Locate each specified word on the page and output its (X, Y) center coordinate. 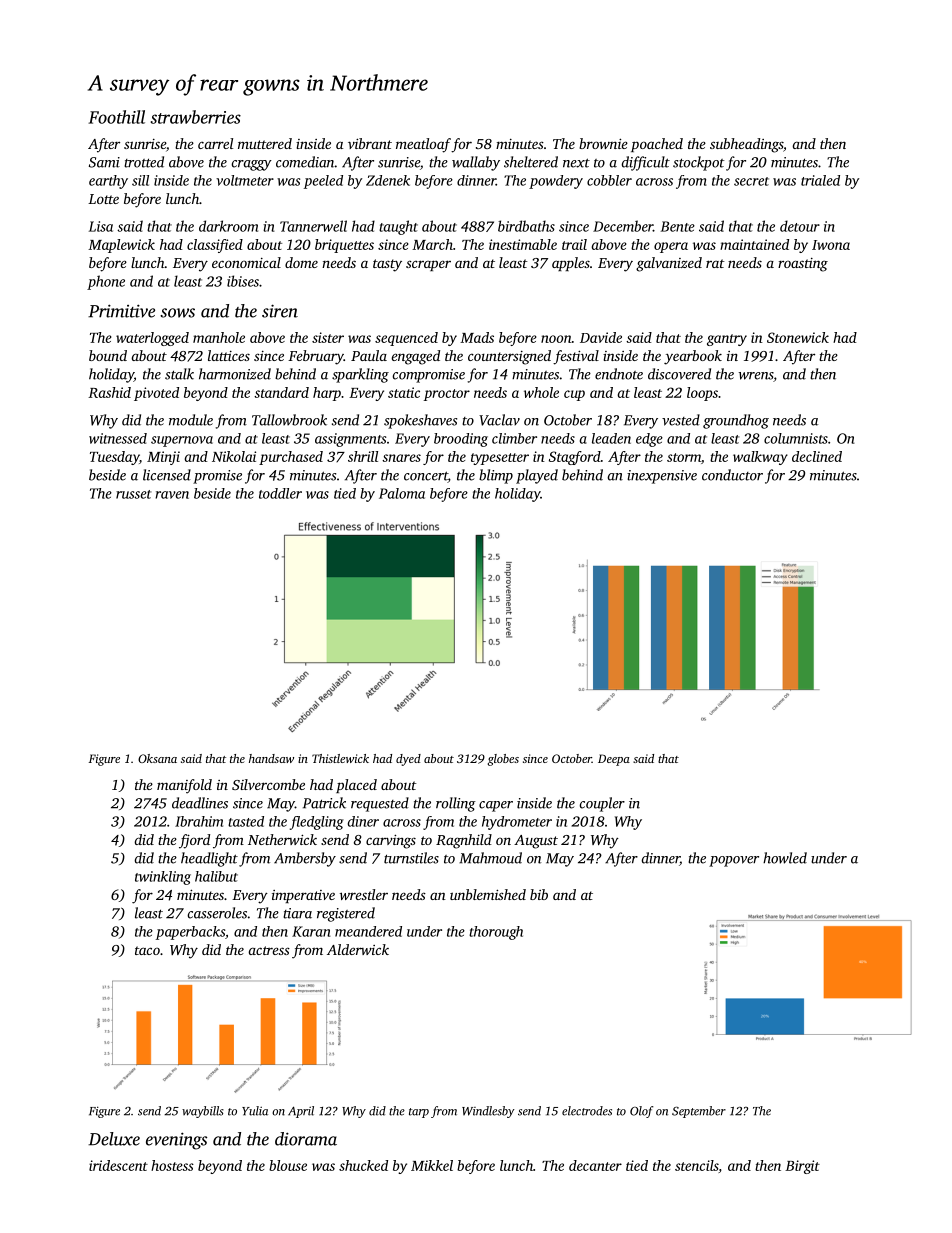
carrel (215, 143)
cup (574, 395)
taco (147, 950)
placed (356, 786)
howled (785, 858)
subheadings (746, 145)
